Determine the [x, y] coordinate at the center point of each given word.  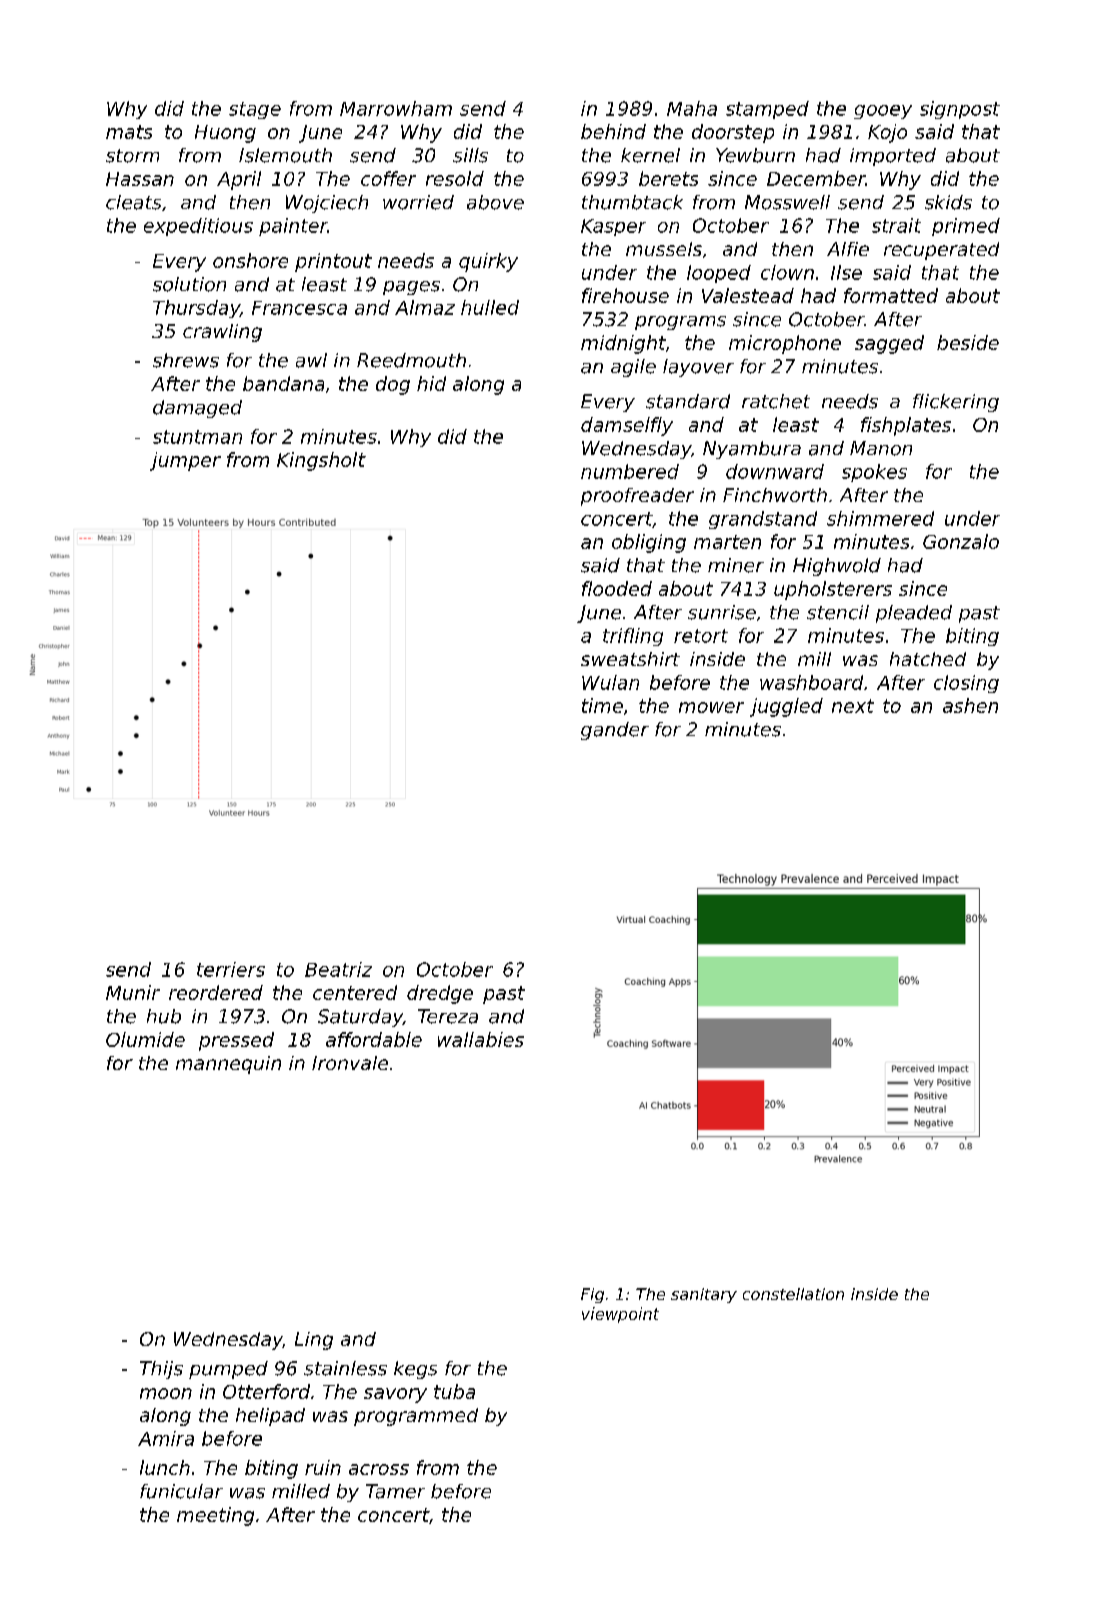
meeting [215, 1516]
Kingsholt [321, 461]
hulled [490, 307]
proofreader [637, 497]
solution [189, 284]
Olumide [145, 1039]
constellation [793, 1294]
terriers [231, 969]
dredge [440, 994]
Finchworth [775, 495]
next [853, 706]
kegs [415, 1370]
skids [948, 202]
